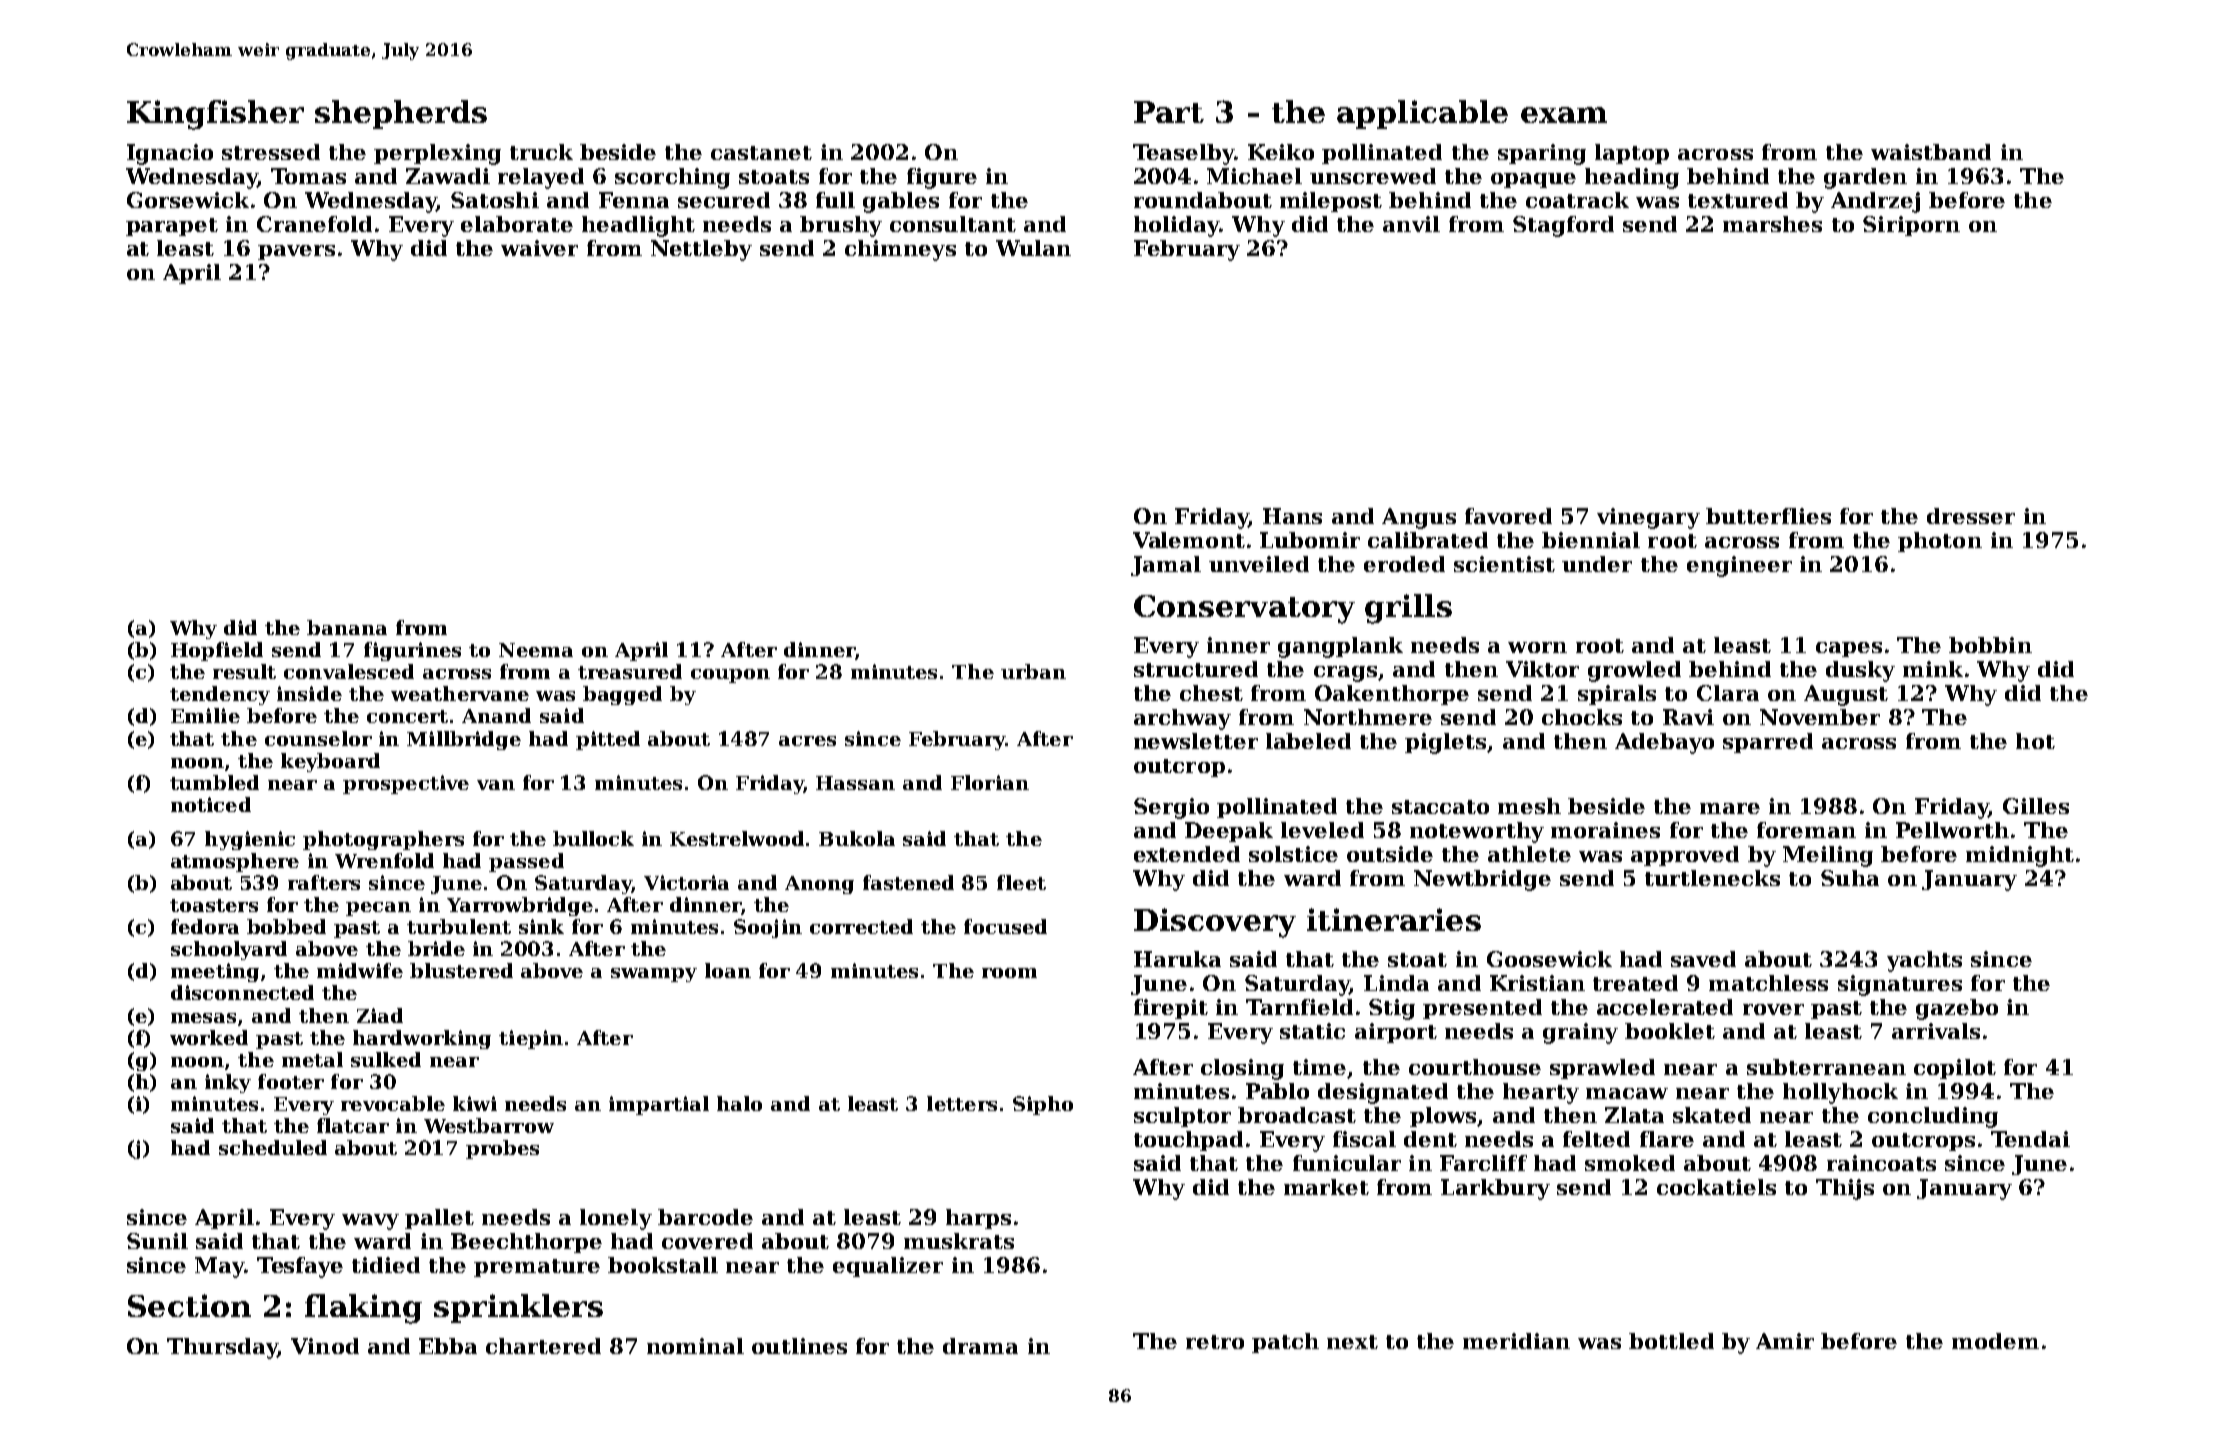  What do you see at coordinates (1564, 115) in the screenshot?
I see `exam` at bounding box center [1564, 115].
